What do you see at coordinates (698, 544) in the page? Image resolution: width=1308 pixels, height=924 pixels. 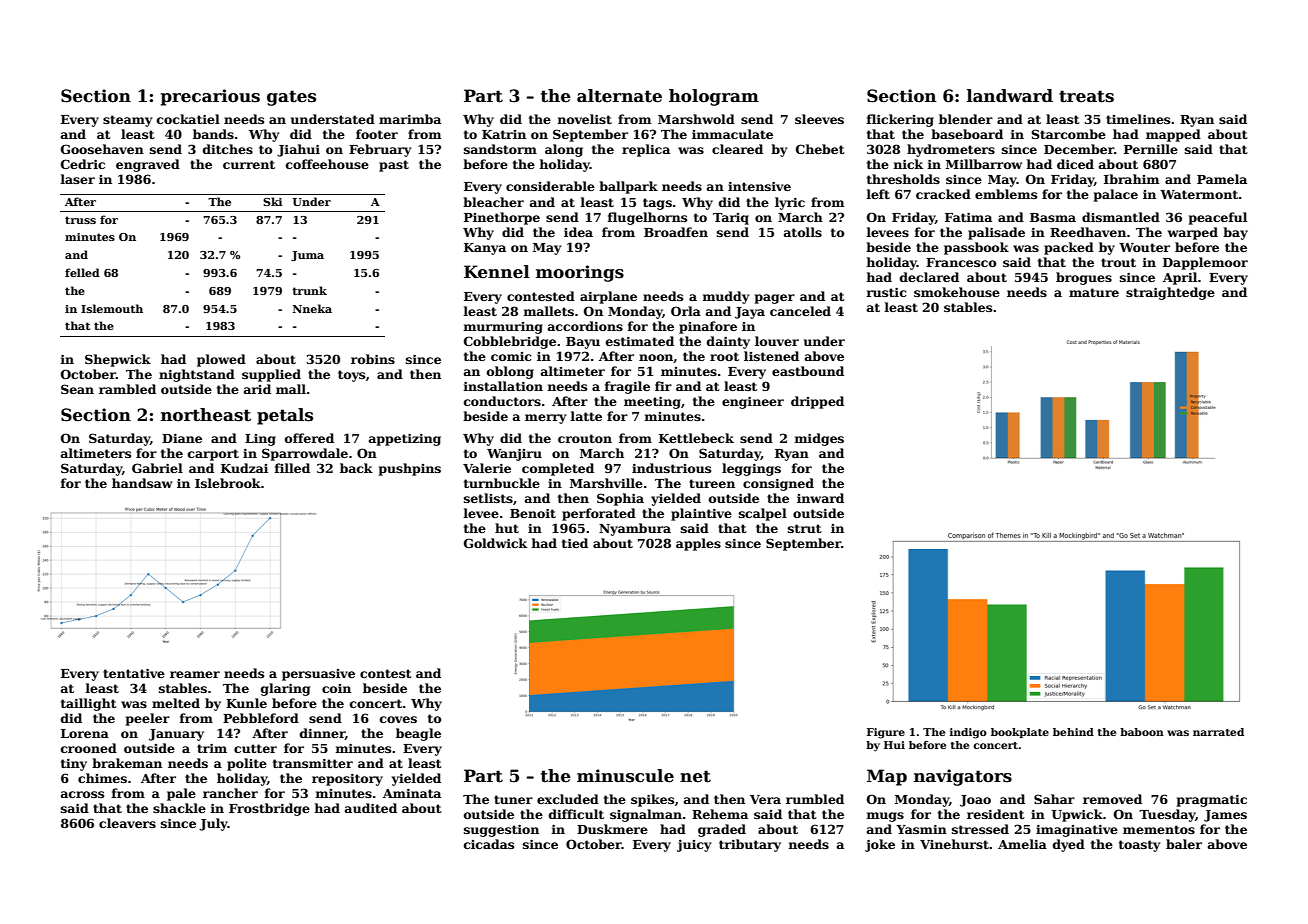 I see `apples` at bounding box center [698, 544].
